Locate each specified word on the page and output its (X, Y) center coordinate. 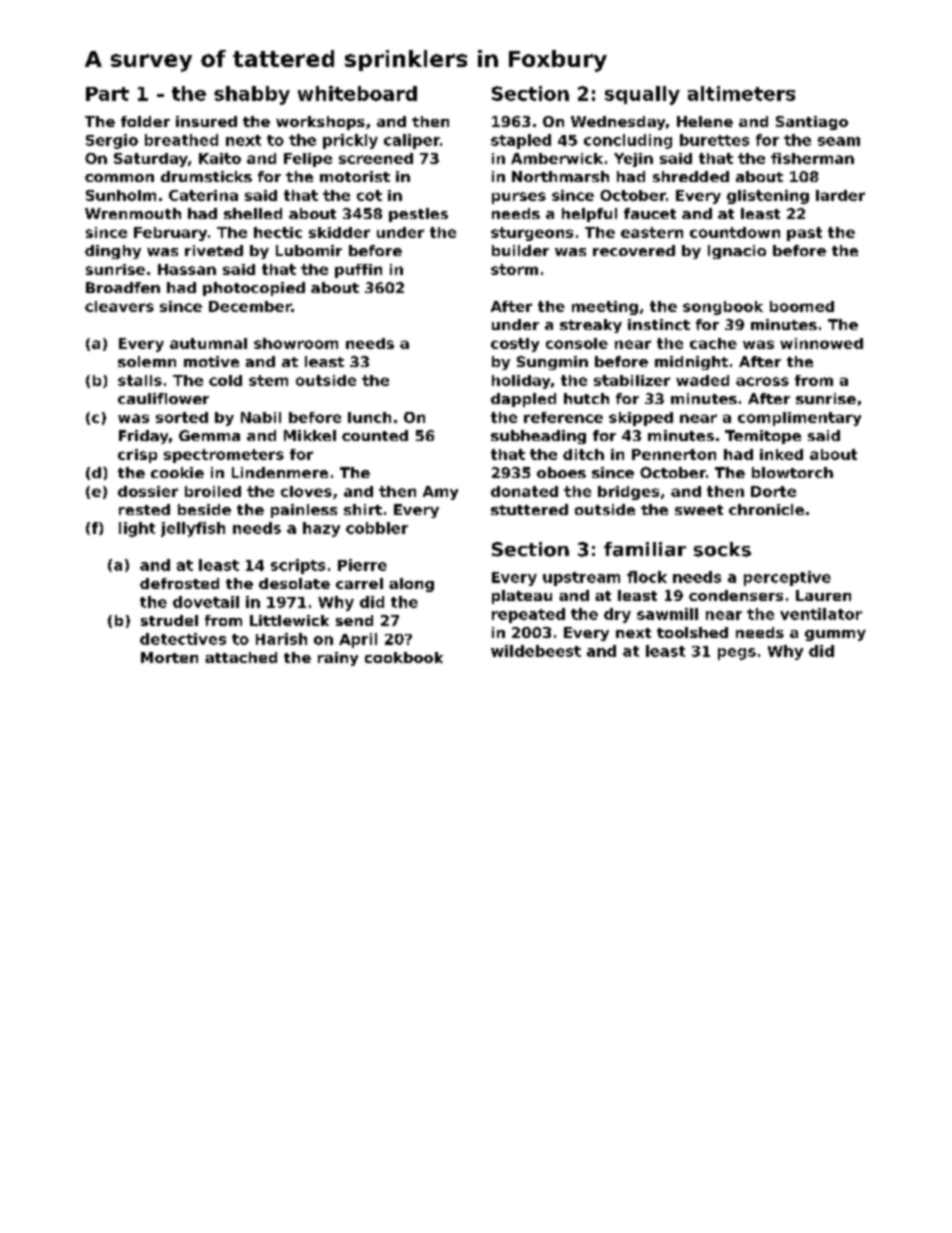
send (354, 620)
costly (515, 345)
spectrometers (224, 456)
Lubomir (309, 250)
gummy (835, 635)
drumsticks (206, 176)
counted (375, 435)
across (762, 381)
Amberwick (557, 158)
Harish (281, 639)
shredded (691, 176)
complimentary (799, 419)
